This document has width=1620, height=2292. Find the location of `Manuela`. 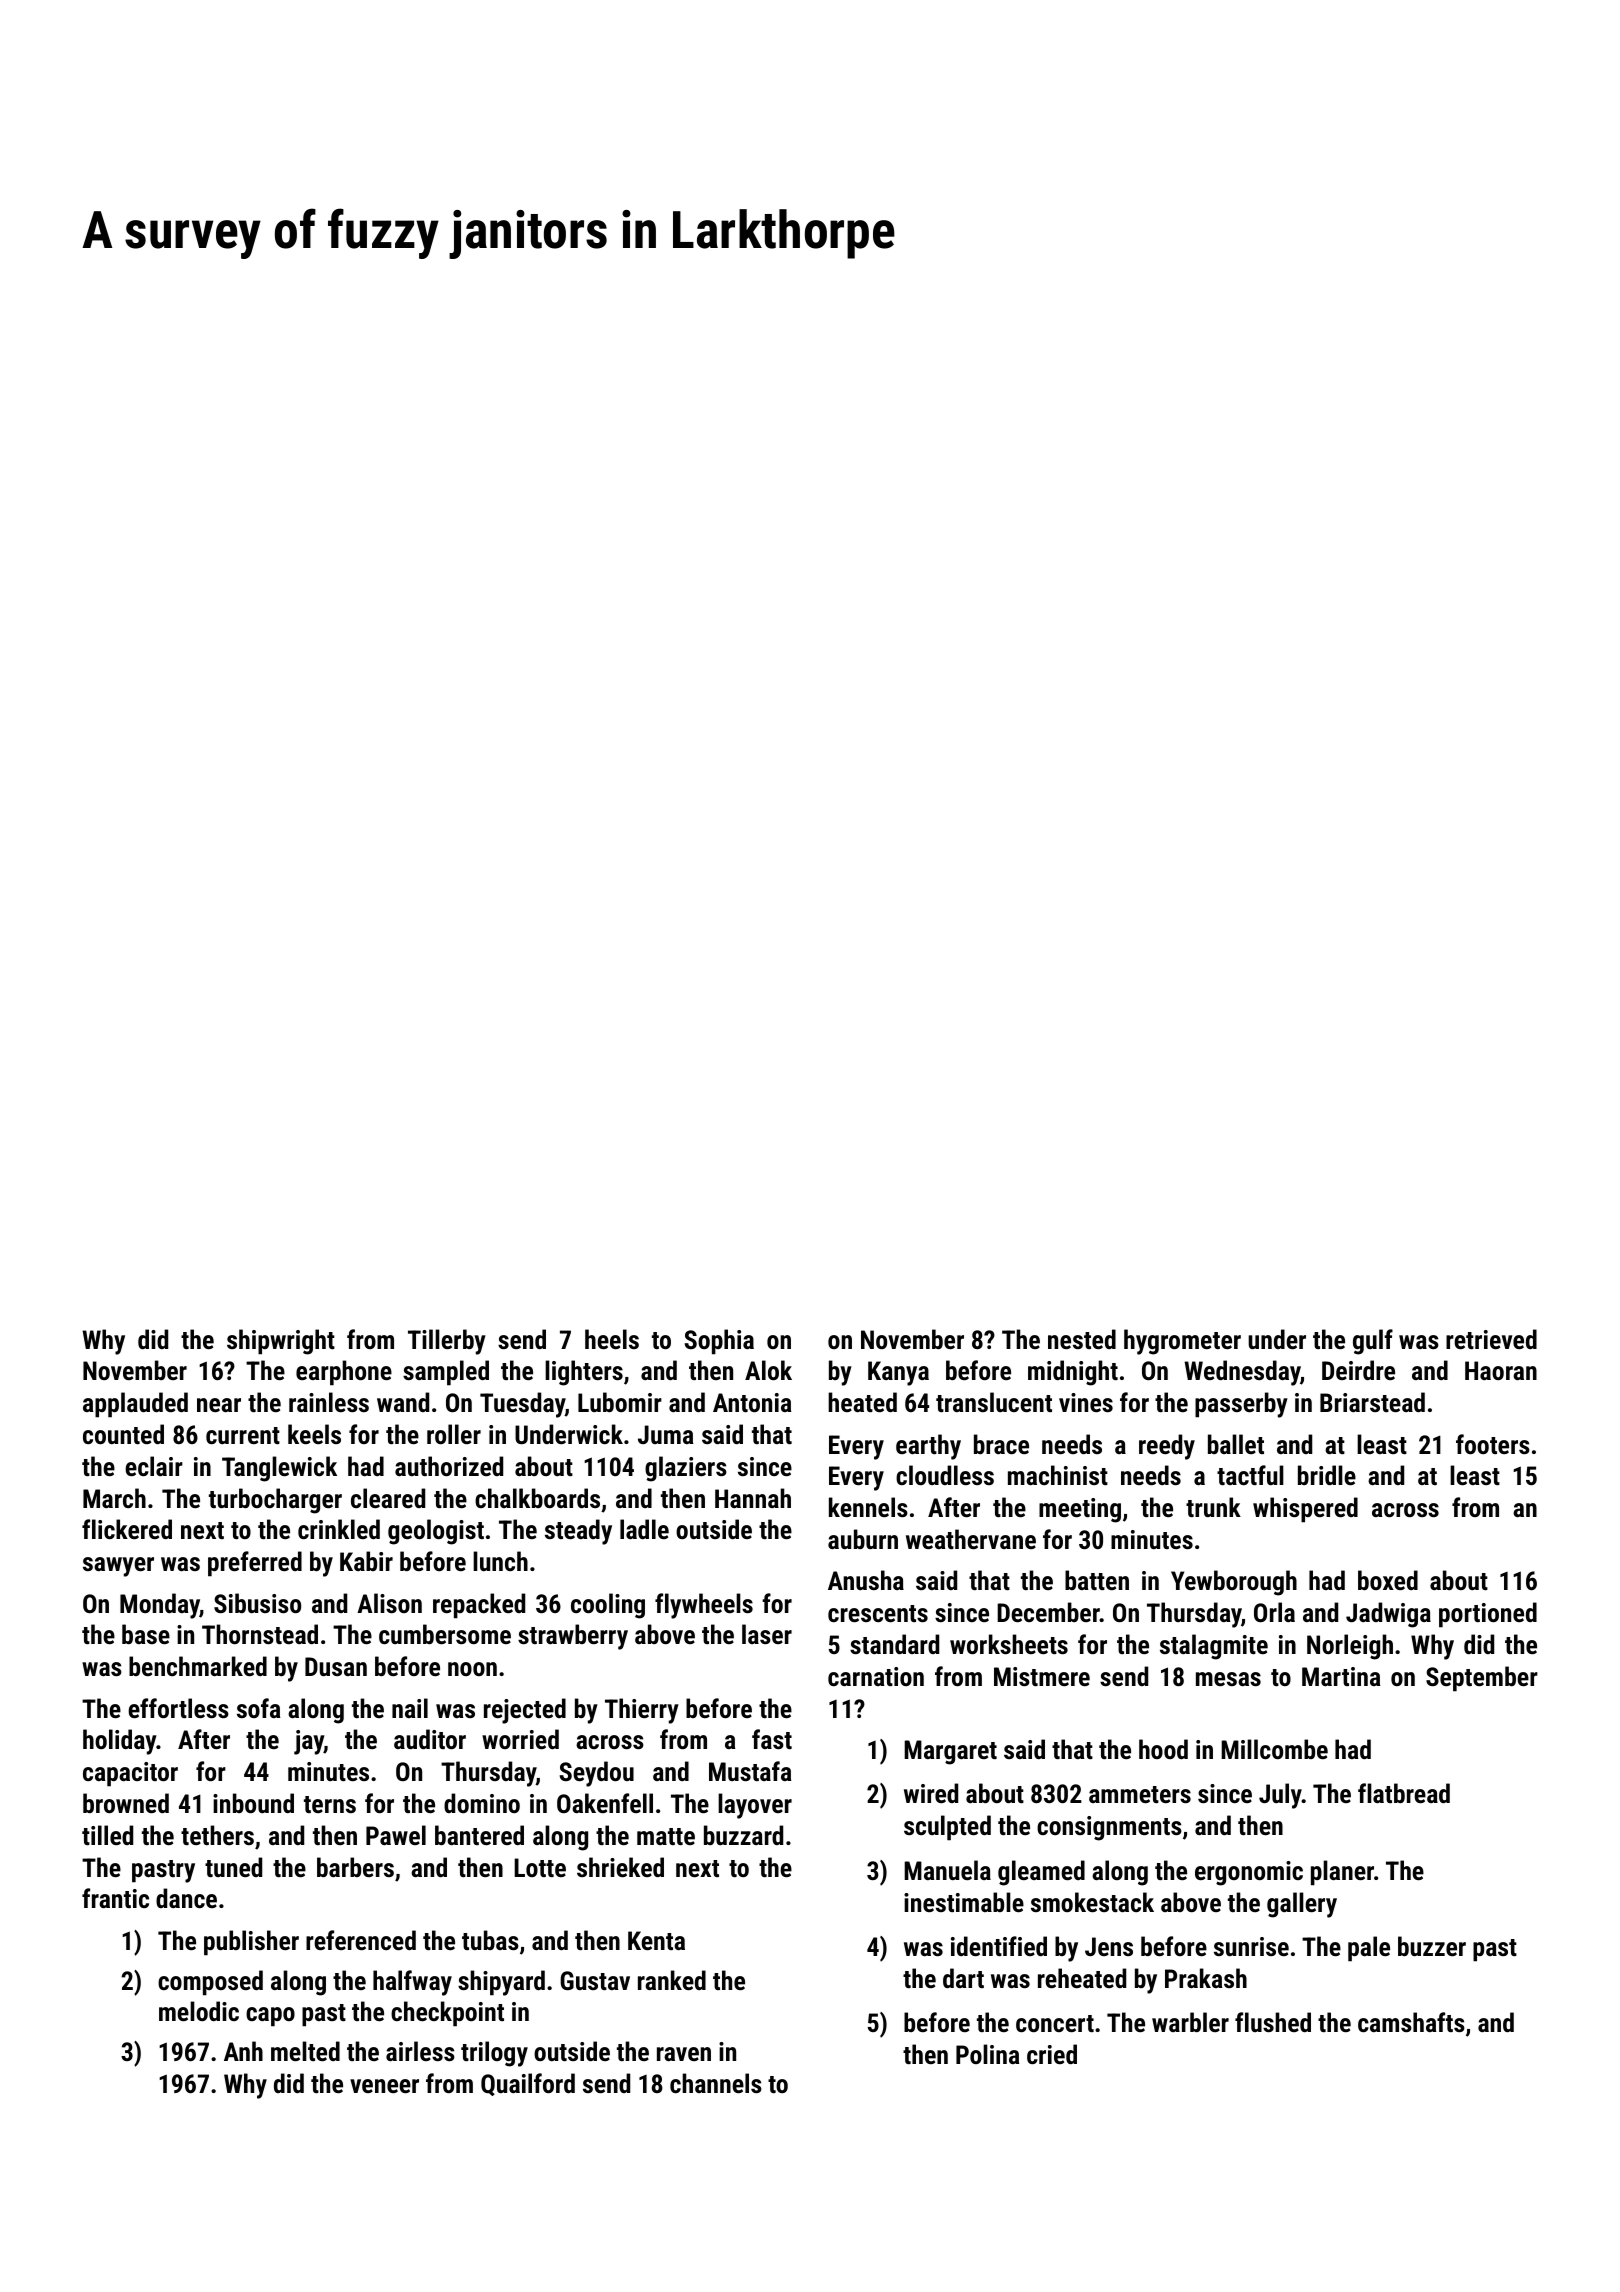

Manuela is located at coordinates (947, 1870).
